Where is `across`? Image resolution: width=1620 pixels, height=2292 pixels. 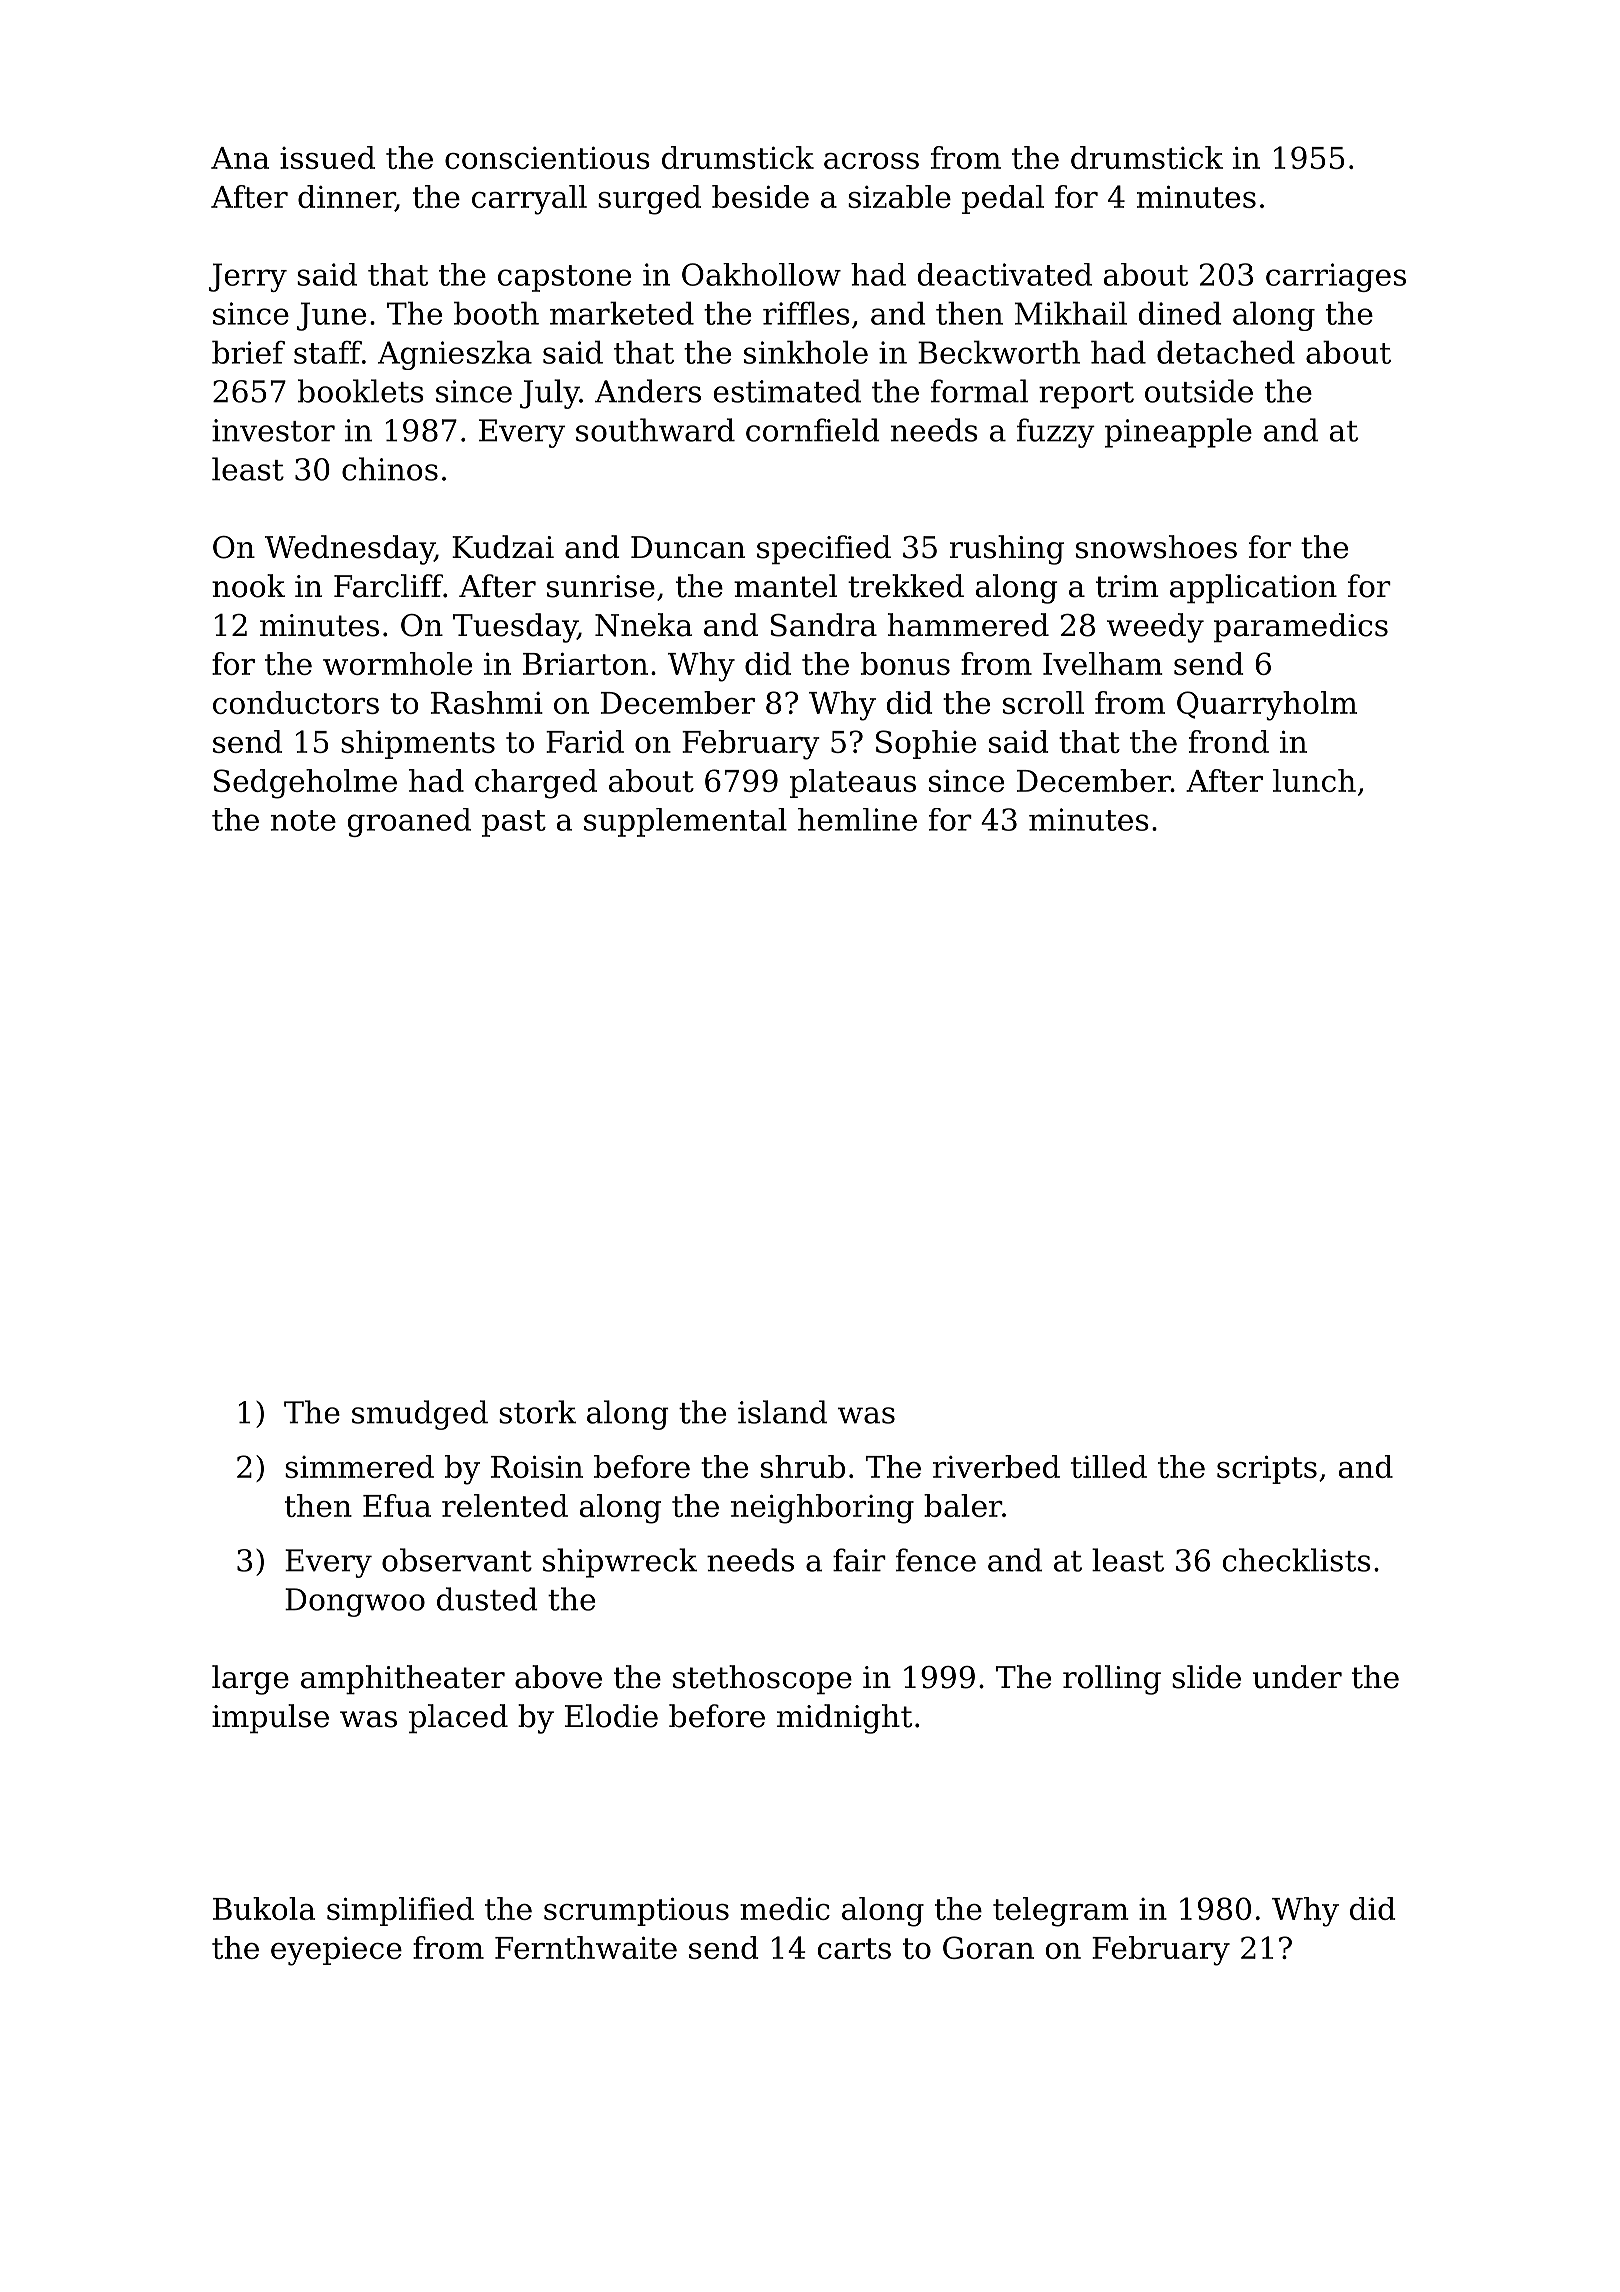 across is located at coordinates (871, 161).
